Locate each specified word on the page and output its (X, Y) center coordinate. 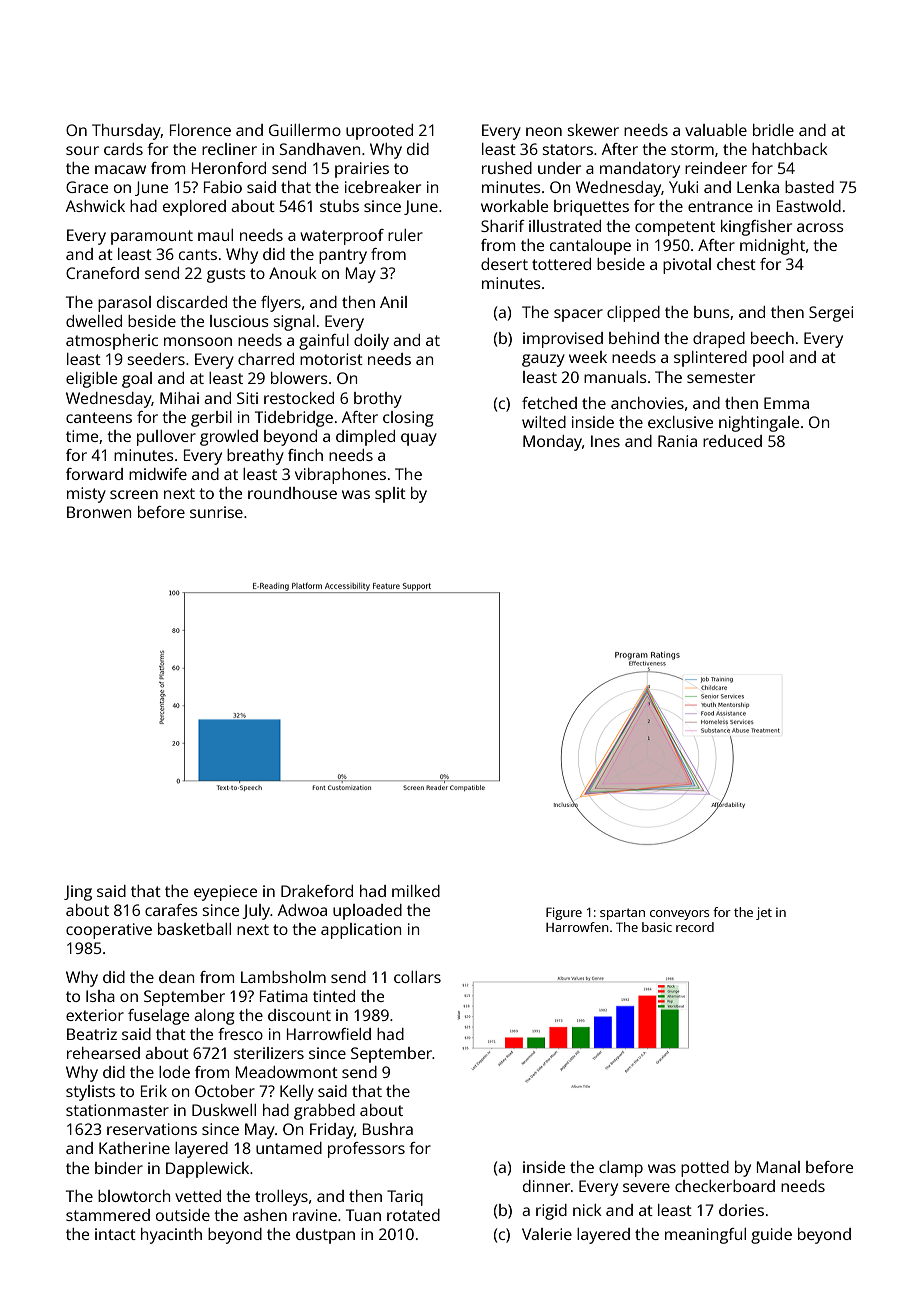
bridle (773, 130)
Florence (200, 130)
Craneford (102, 273)
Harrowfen (577, 927)
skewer (593, 130)
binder (119, 1168)
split (390, 495)
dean (176, 977)
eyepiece (225, 893)
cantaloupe (590, 247)
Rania (677, 441)
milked (416, 891)
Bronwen (99, 512)
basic (657, 927)
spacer (578, 315)
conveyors (680, 915)
